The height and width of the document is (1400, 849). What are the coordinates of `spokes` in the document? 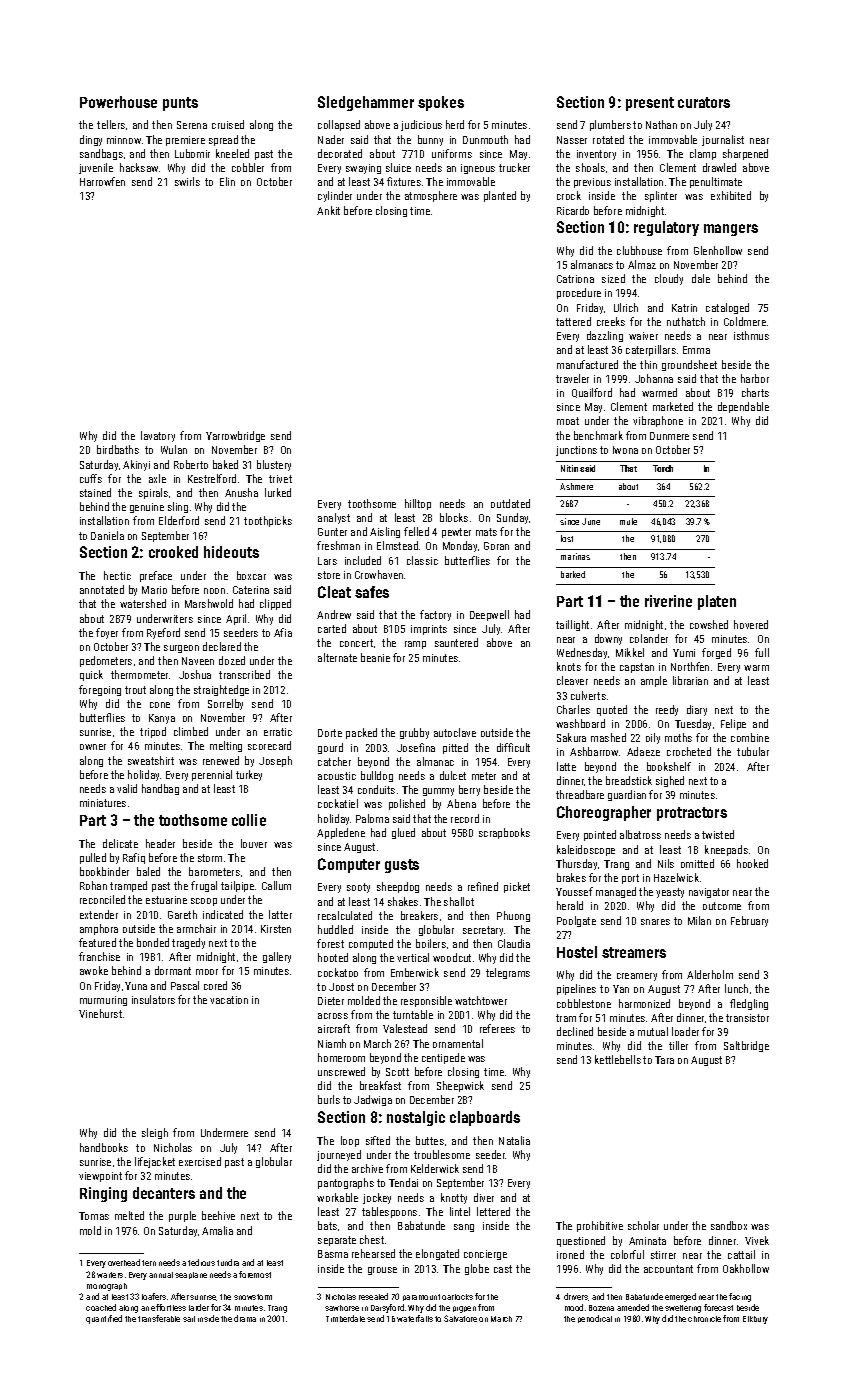 It's located at (441, 103).
